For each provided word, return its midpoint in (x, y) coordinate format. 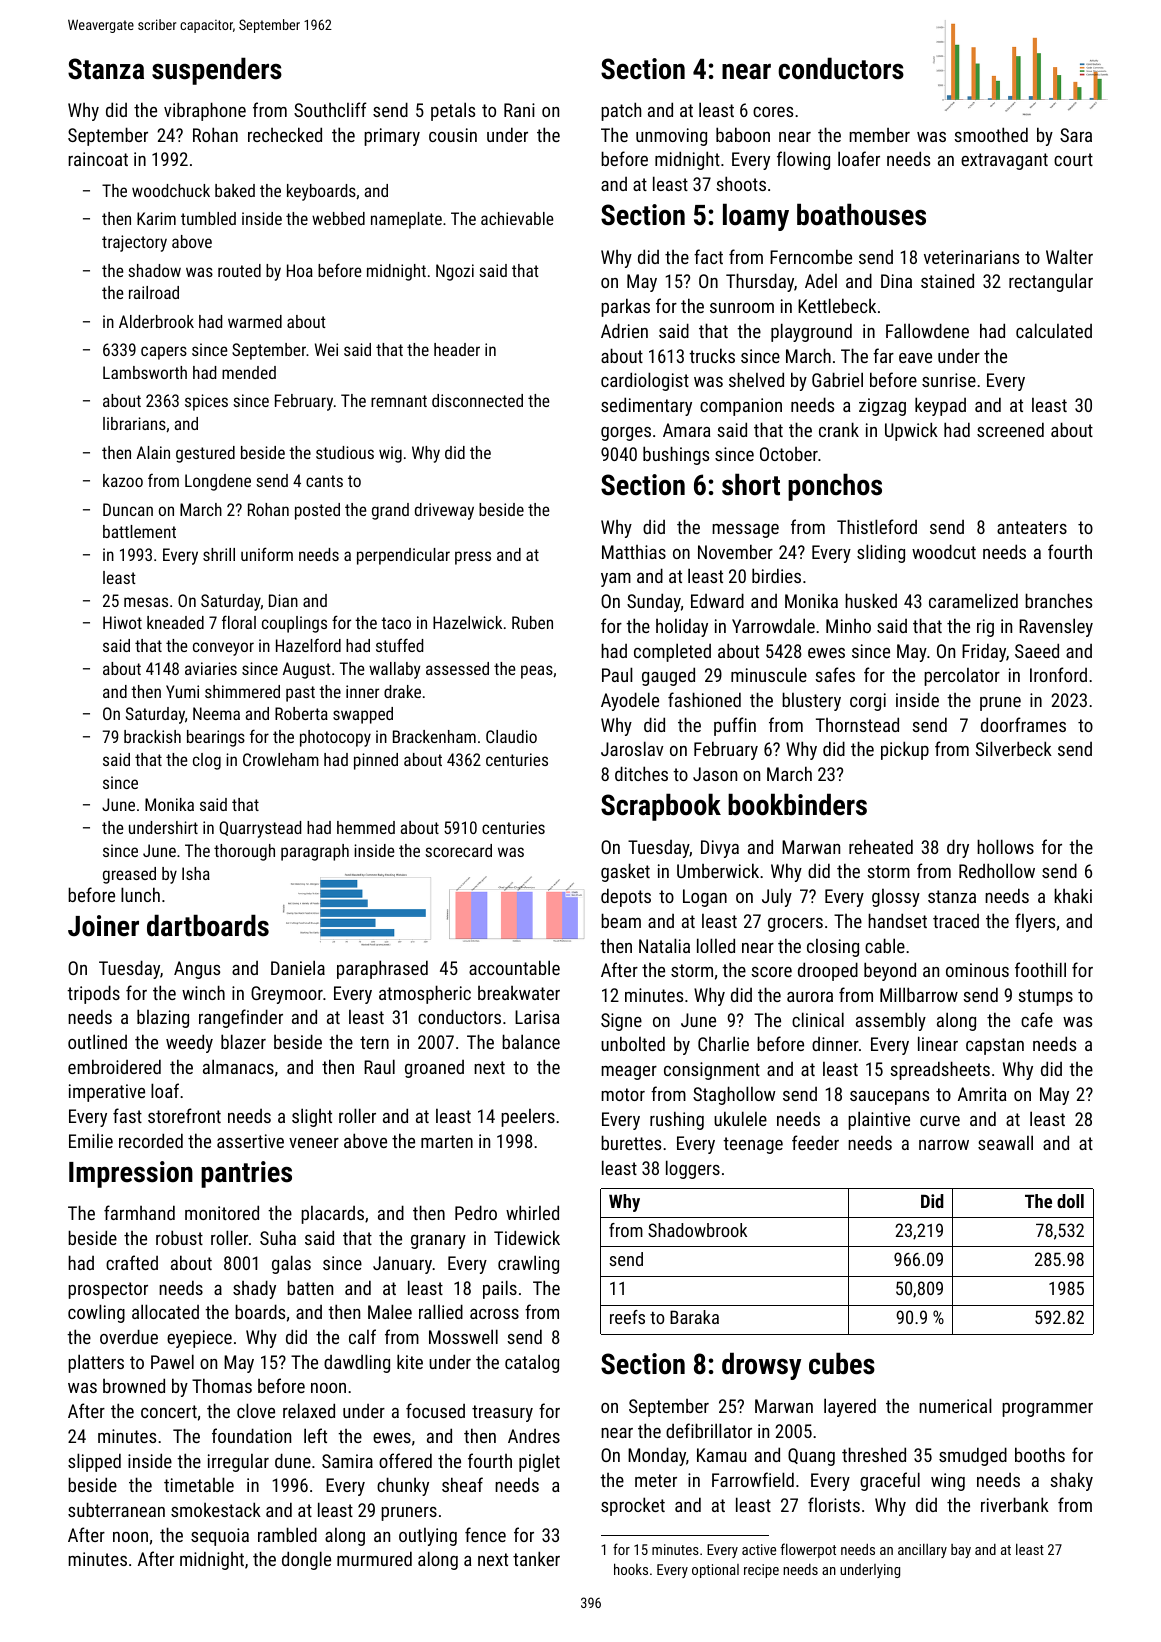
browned (134, 1385)
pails (500, 1289)
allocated (165, 1311)
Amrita (982, 1094)
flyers (1035, 922)
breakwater (519, 993)
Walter (1069, 256)
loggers (693, 1169)
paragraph (315, 852)
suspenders (217, 71)
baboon (743, 134)
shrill (219, 554)
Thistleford (877, 526)
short (751, 484)
